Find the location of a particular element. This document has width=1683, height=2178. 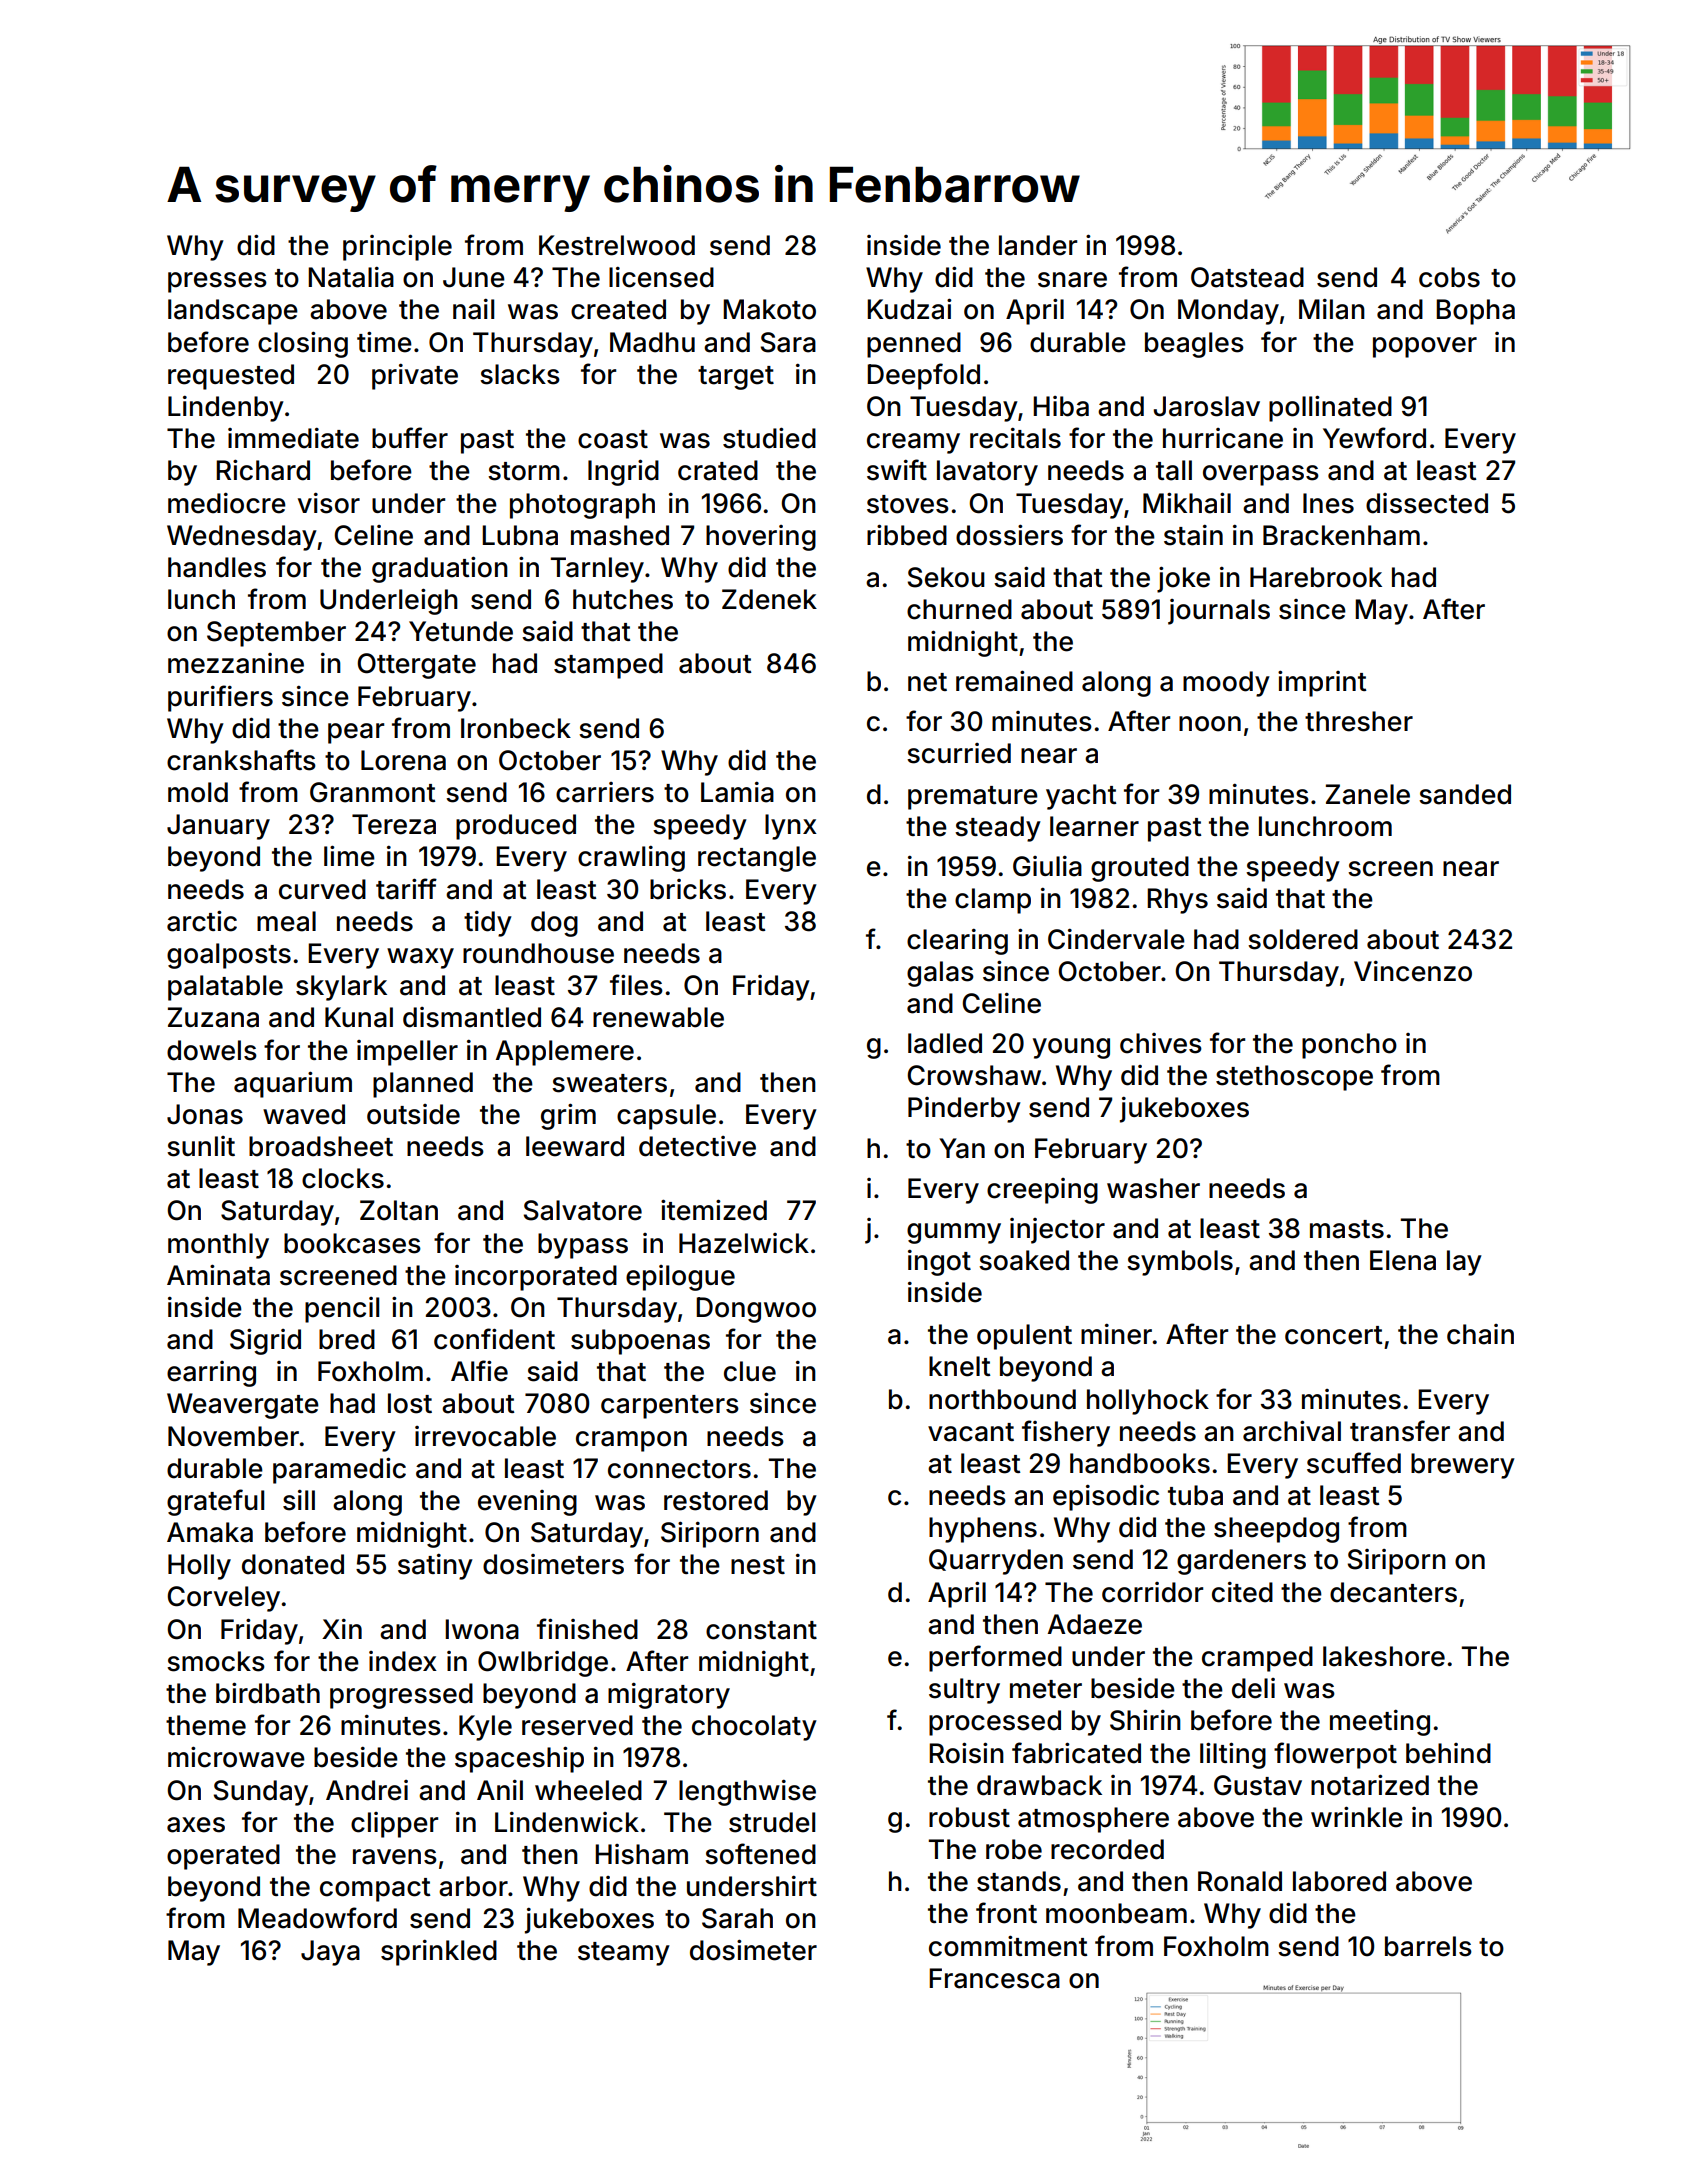

Oatstead is located at coordinates (1247, 277).
